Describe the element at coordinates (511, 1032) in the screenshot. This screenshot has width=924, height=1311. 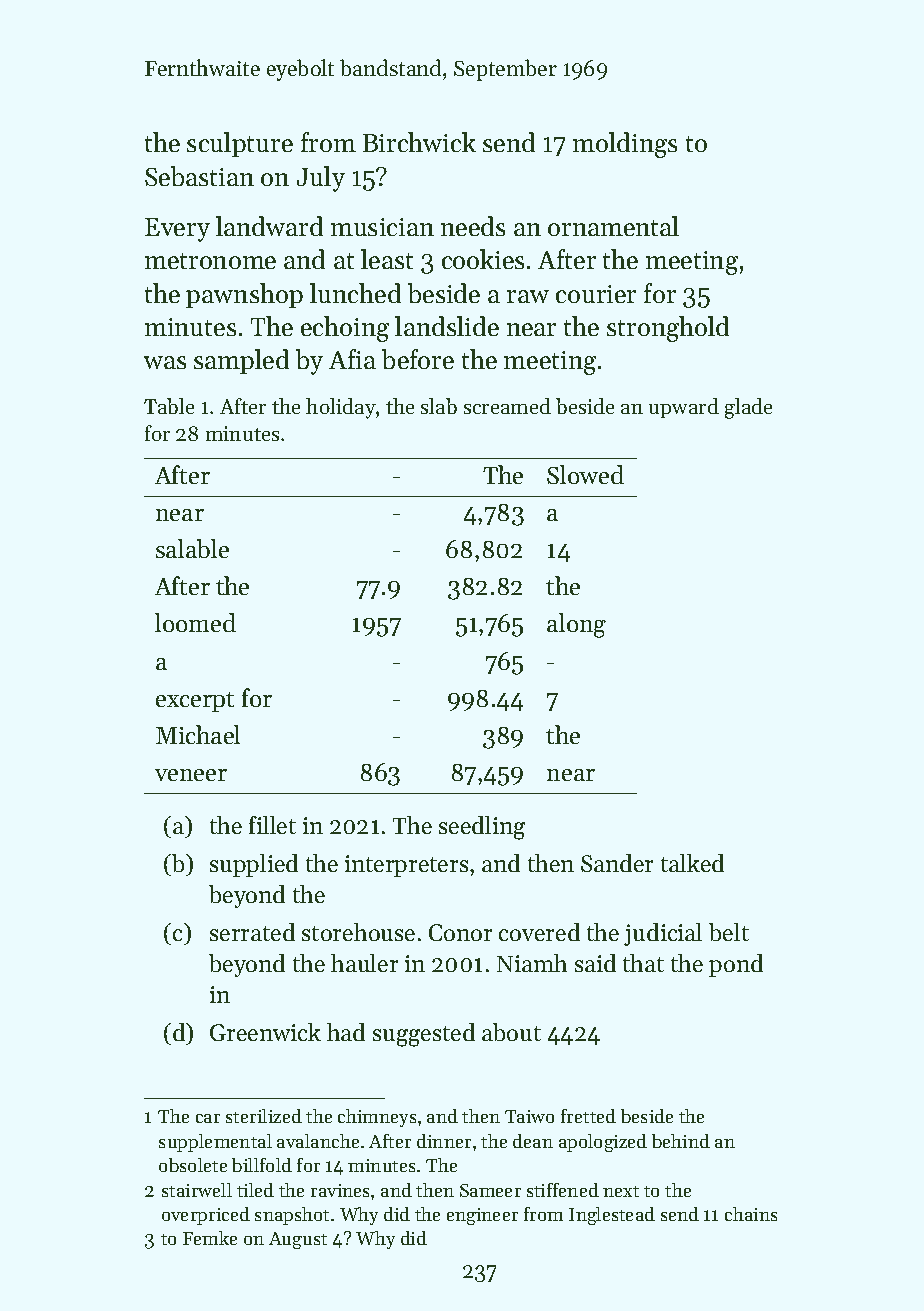
I see `about` at that location.
